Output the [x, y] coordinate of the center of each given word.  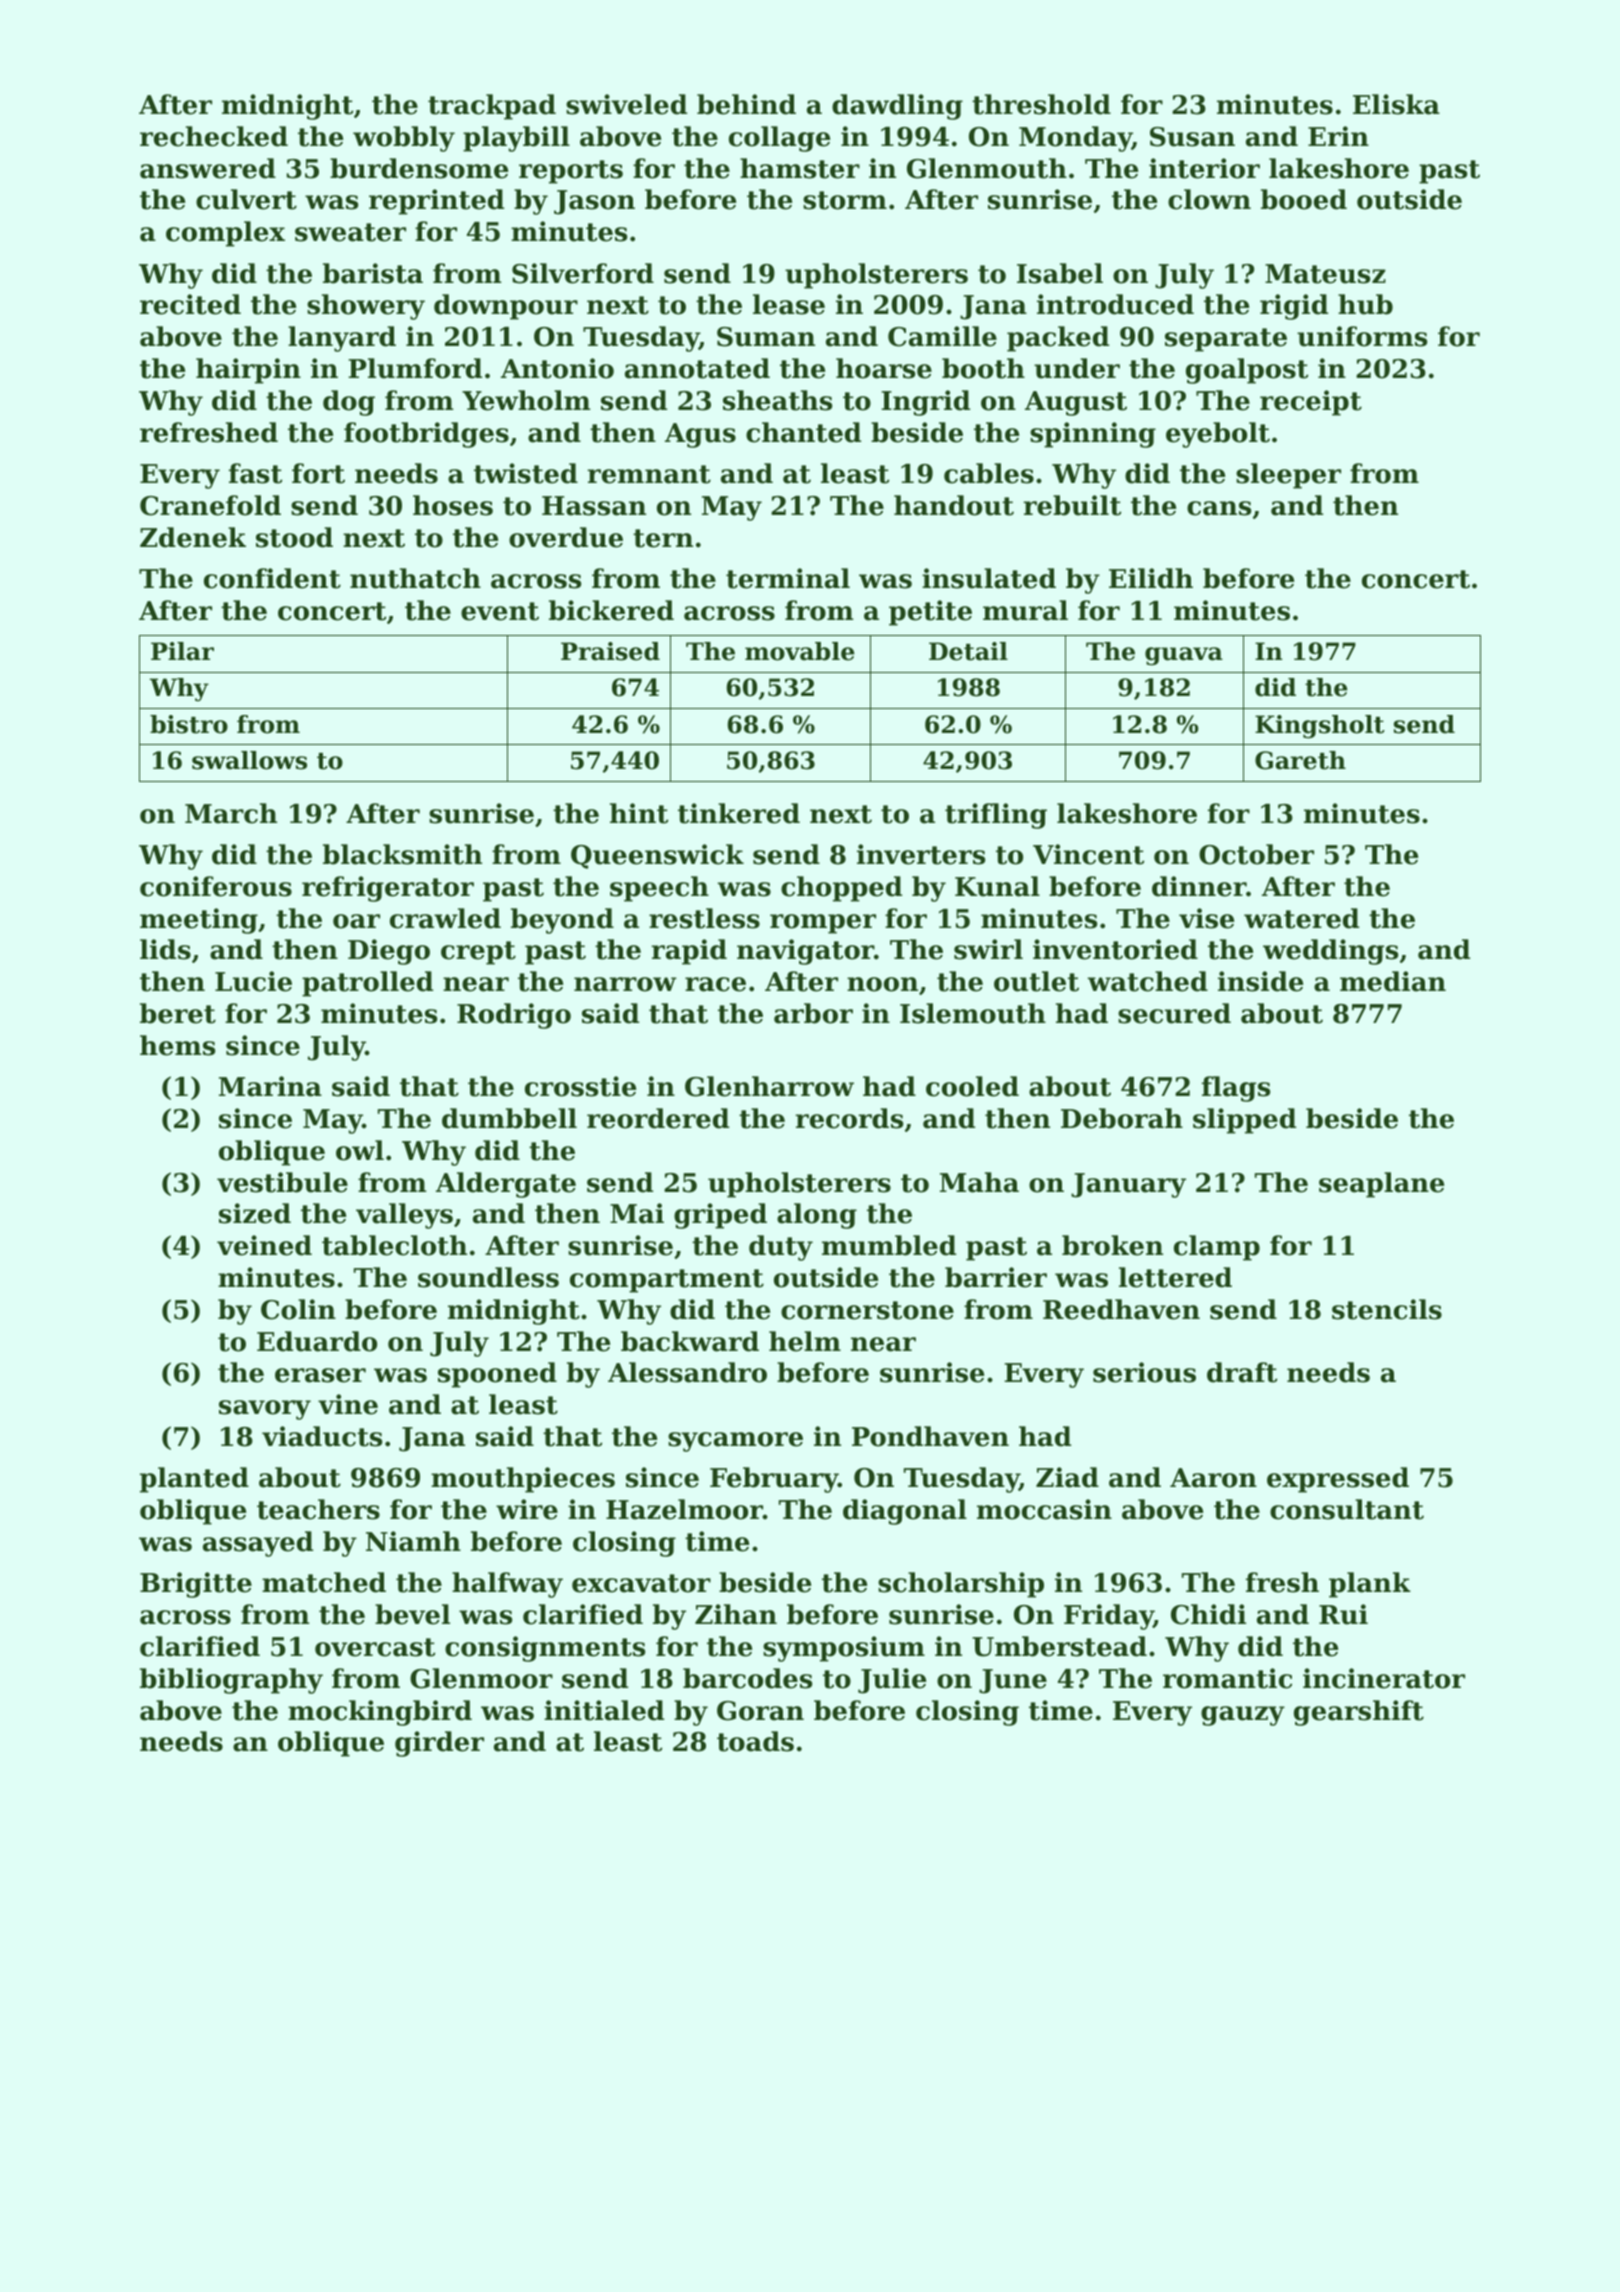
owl [360, 1150]
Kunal [997, 886]
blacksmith [402, 854]
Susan [1192, 137]
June [1013, 1681]
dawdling [897, 107]
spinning [1093, 435]
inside [1260, 981]
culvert [246, 199]
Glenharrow [769, 1086]
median [1393, 981]
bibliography [231, 1681]
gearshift [1359, 1713]
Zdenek [193, 537]
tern [663, 538]
